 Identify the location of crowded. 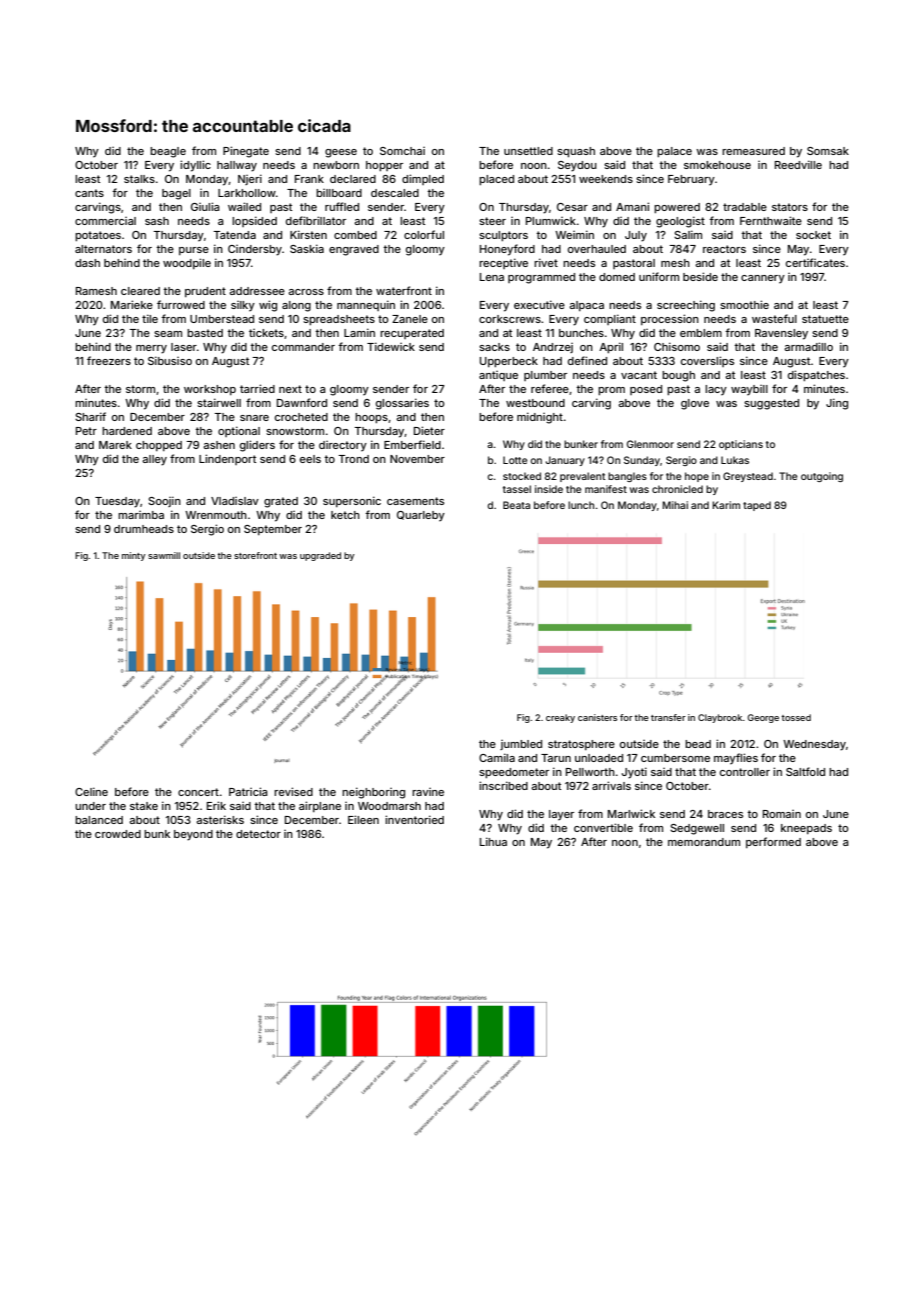
(118, 834).
